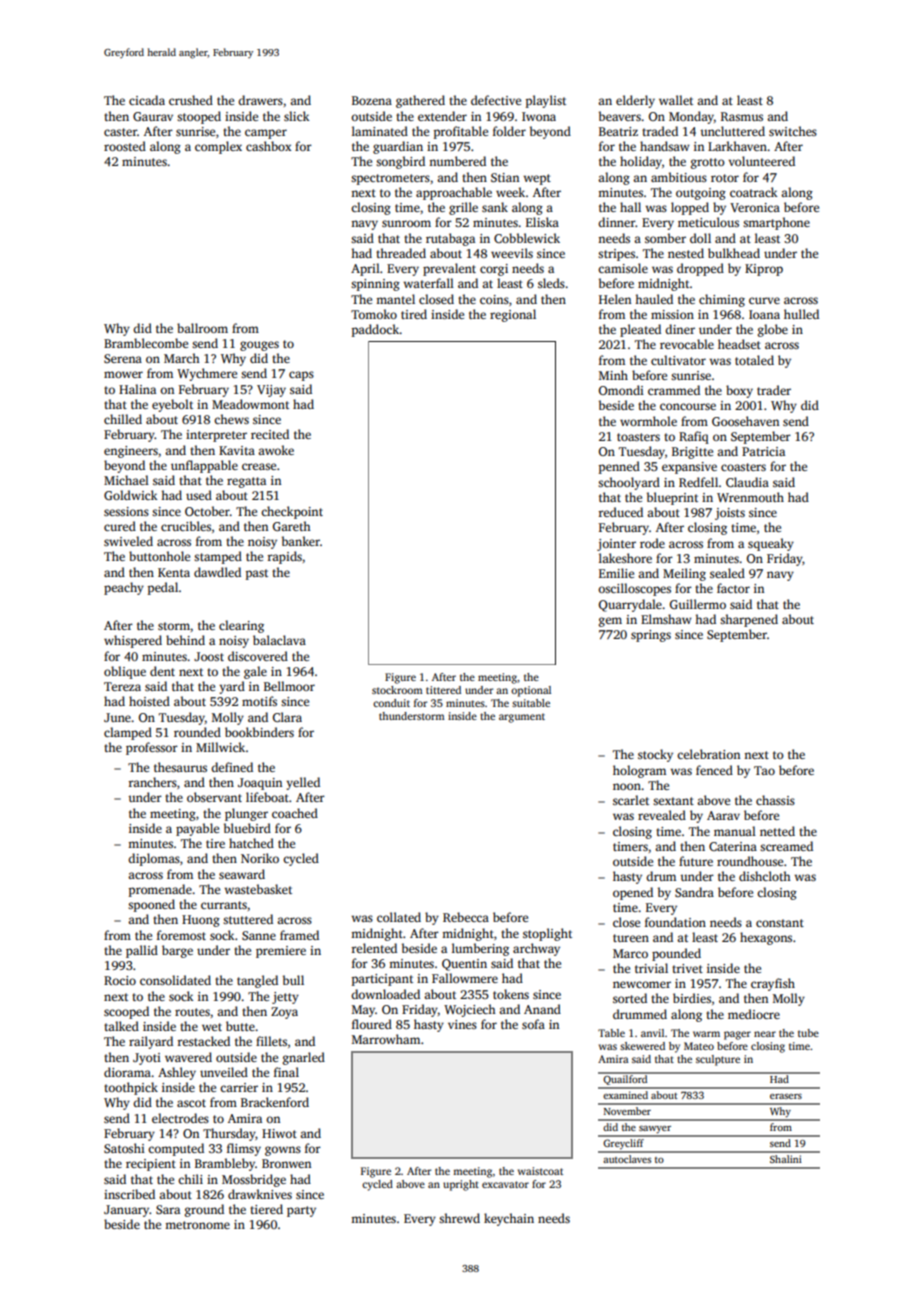 Image resolution: width=924 pixels, height=1308 pixels. Describe the element at coordinates (496, 100) in the screenshot. I see `defective` at that location.
